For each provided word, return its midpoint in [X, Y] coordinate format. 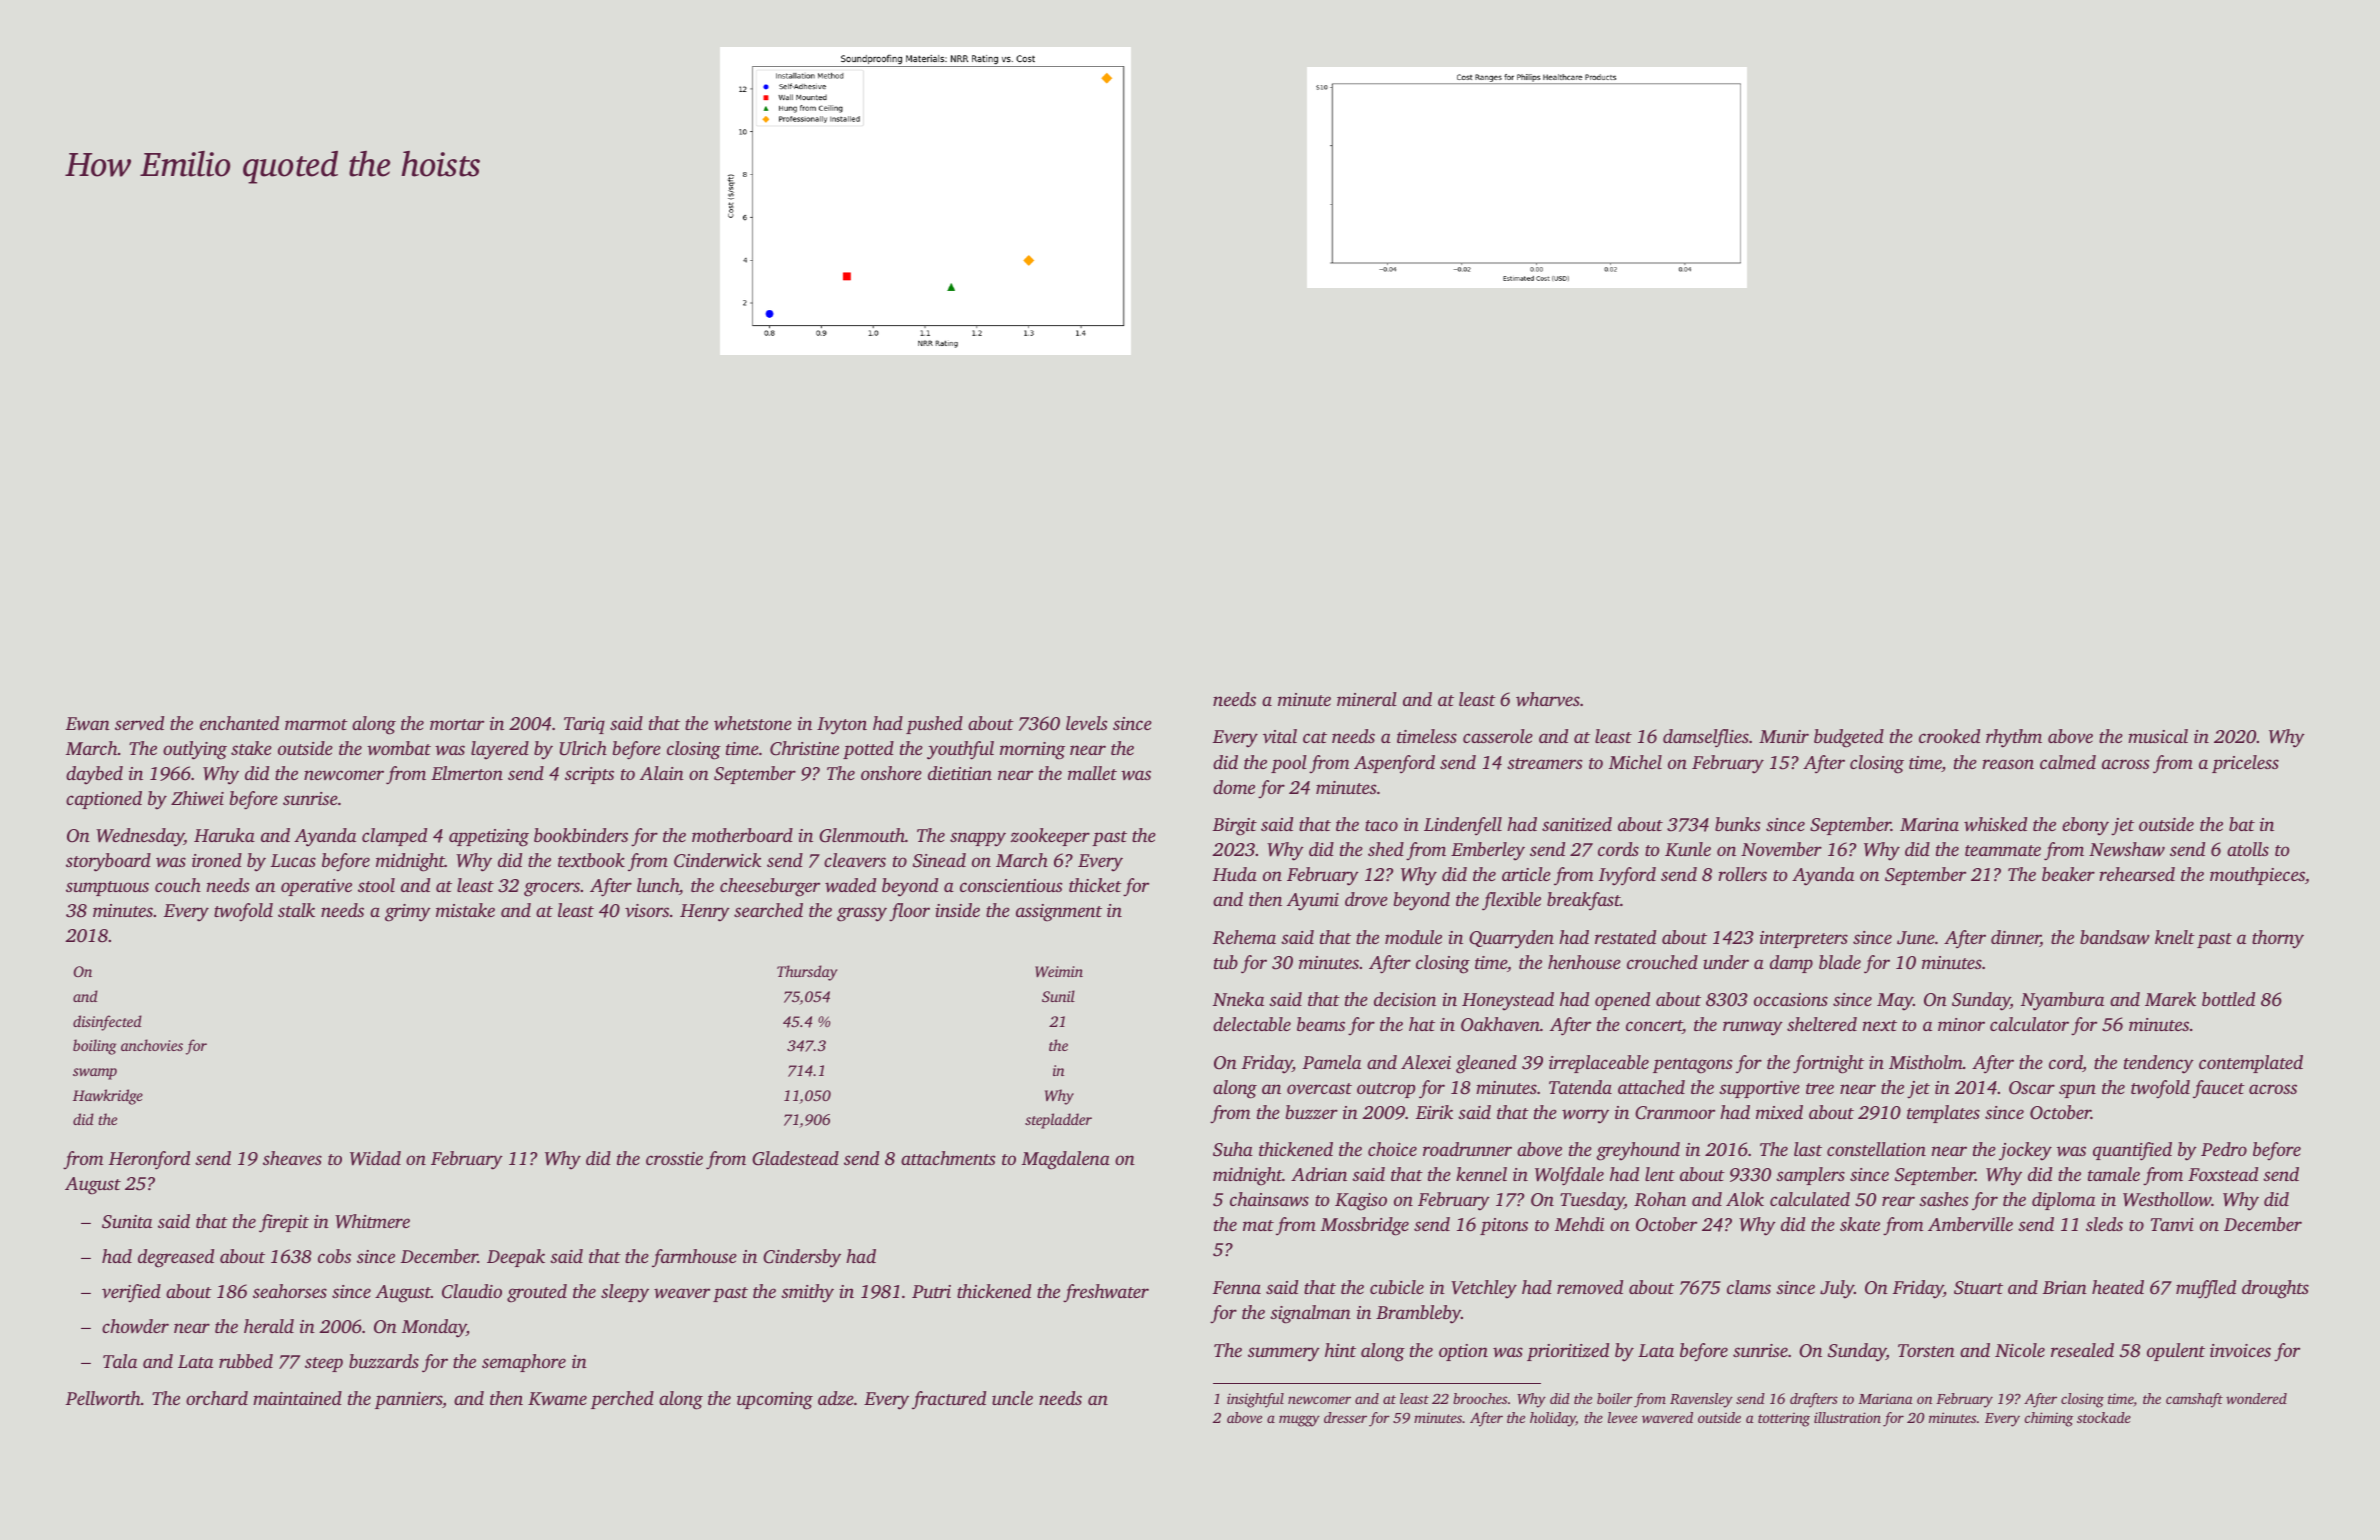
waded [850, 885]
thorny [2278, 939]
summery [1284, 1354]
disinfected [107, 1023]
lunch [658, 885]
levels [1086, 723]
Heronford [149, 1160]
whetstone [753, 723]
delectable [1252, 1024]
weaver [682, 1293]
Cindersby [802, 1258]
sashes [1943, 1199]
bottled [2228, 999]
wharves [1548, 699]
